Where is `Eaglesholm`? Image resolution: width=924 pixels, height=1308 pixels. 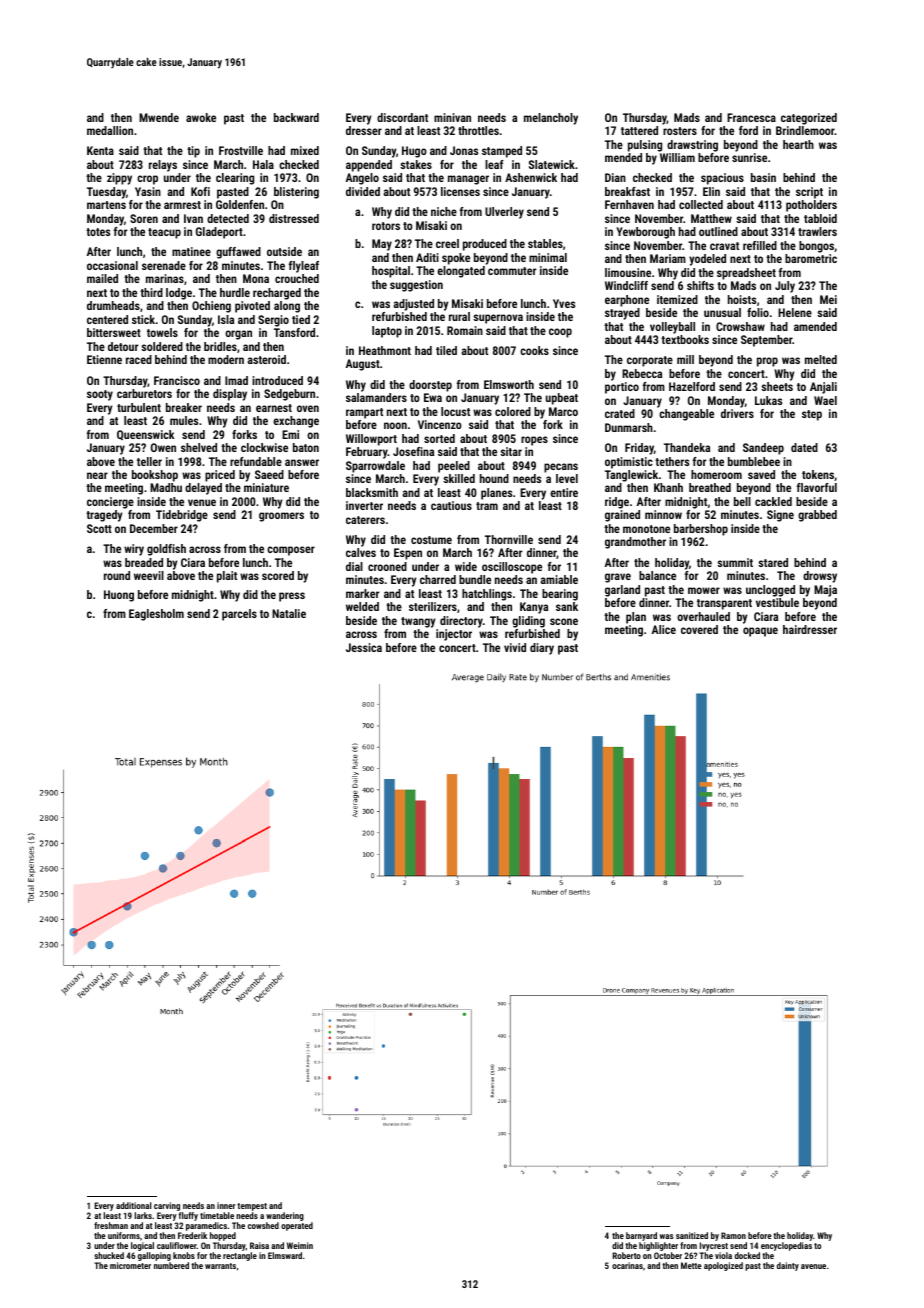 Eaglesholm is located at coordinates (156, 615).
